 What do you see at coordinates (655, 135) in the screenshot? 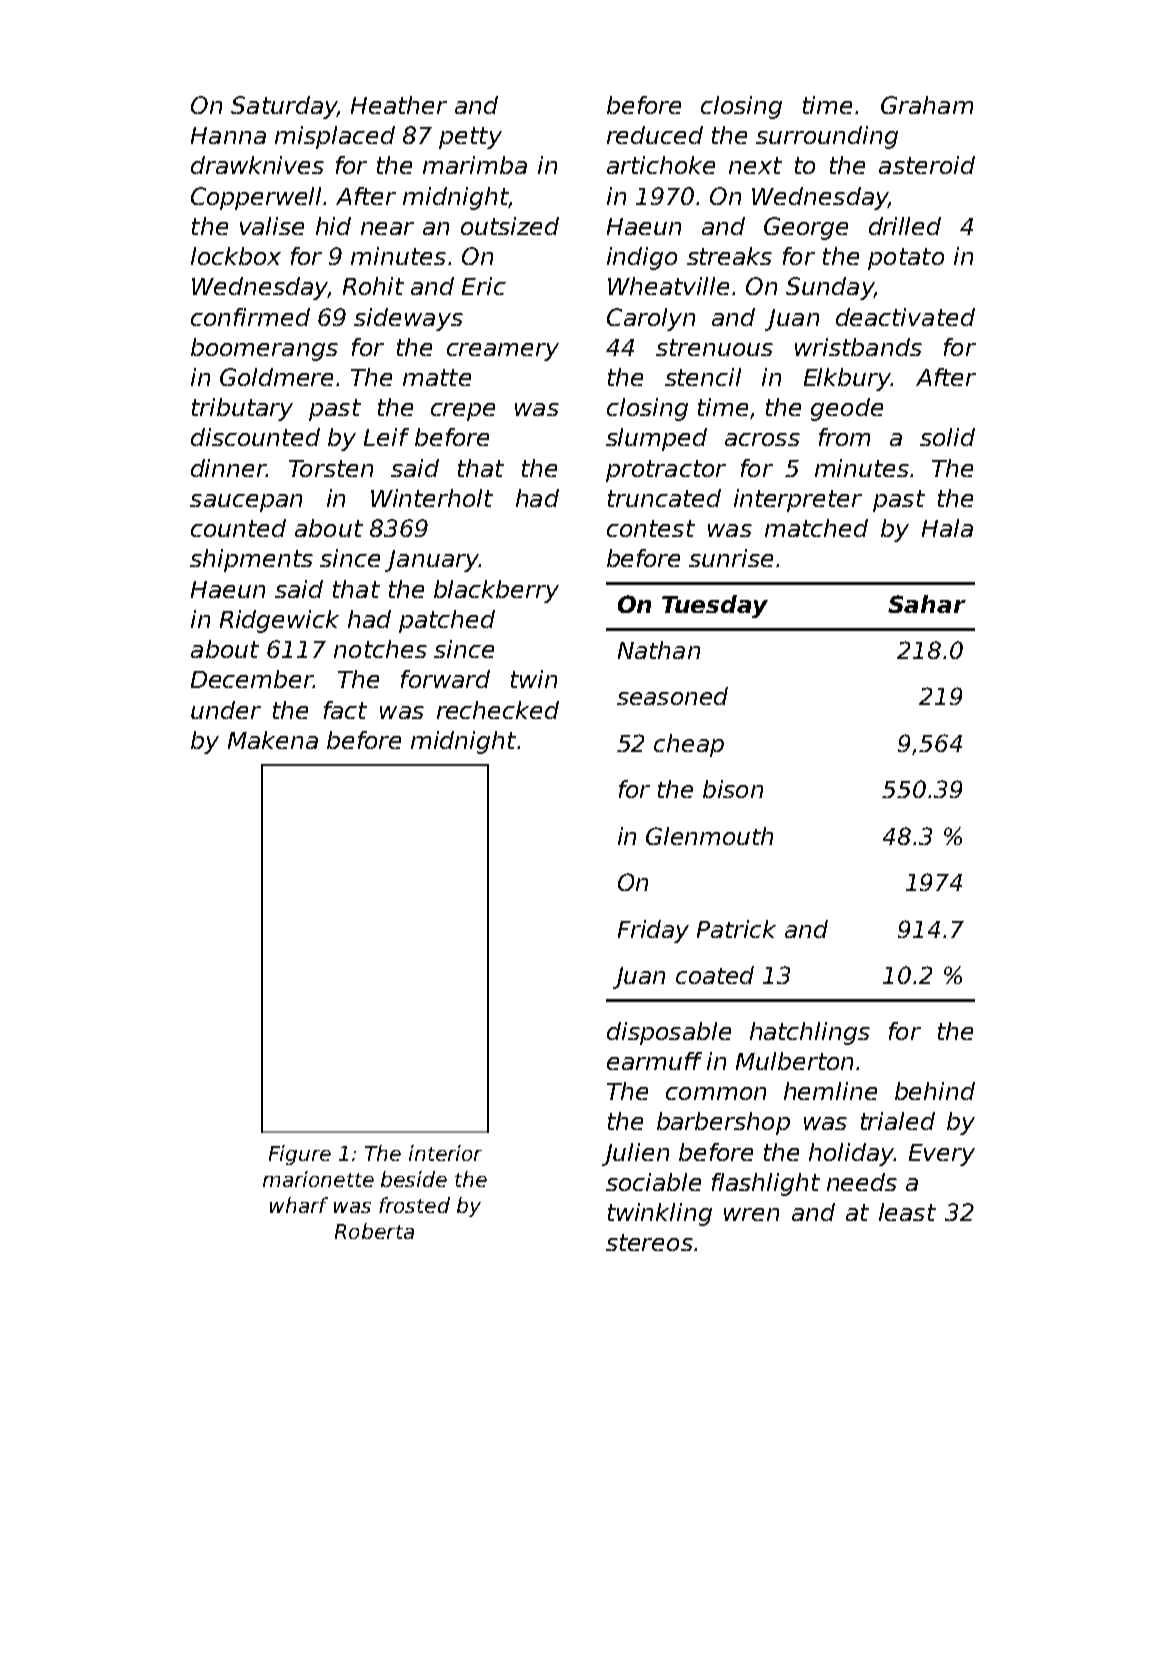
I see `reduced` at bounding box center [655, 135].
